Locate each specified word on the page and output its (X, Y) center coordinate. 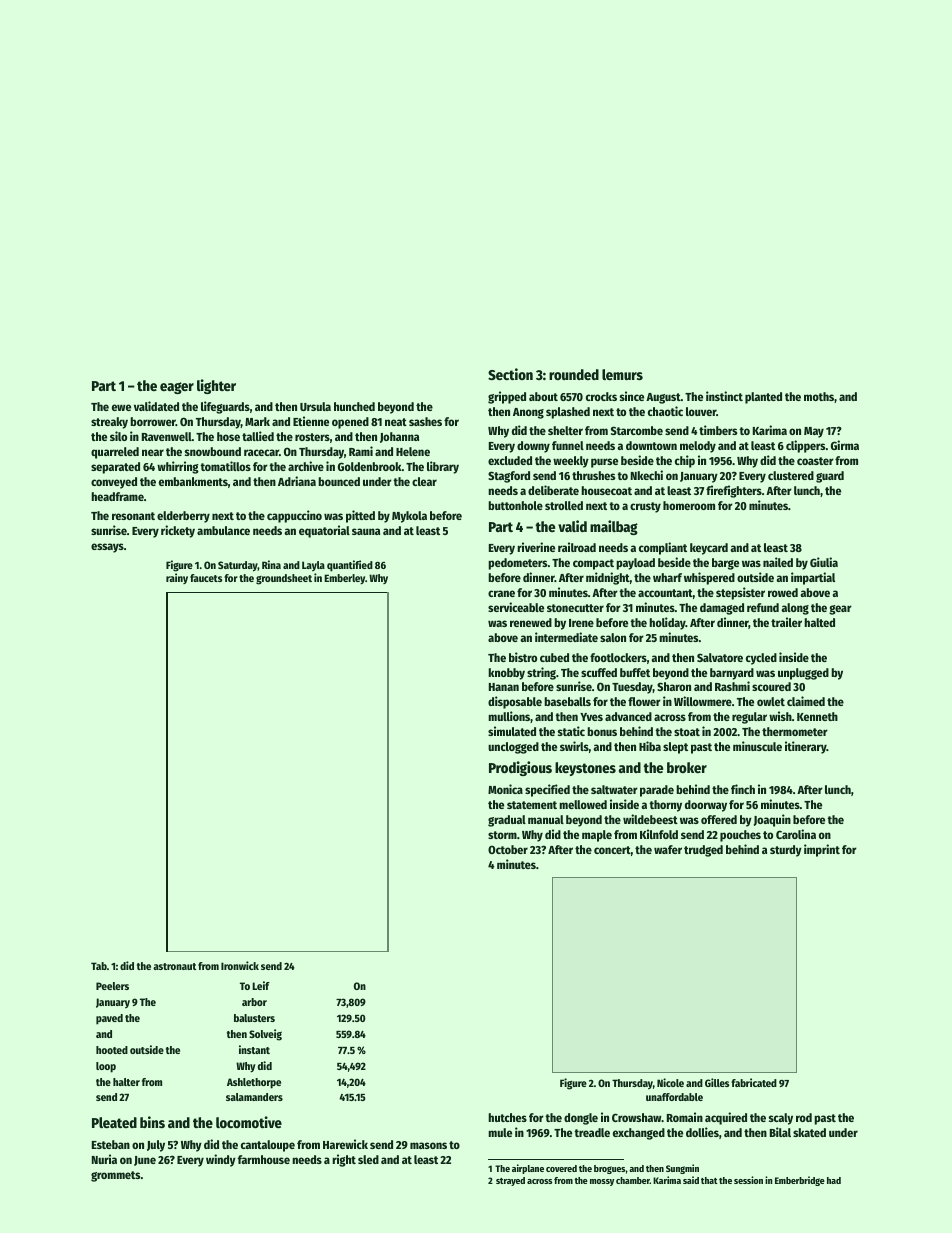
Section (510, 374)
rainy (177, 578)
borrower (153, 421)
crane (501, 593)
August (663, 398)
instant (254, 1049)
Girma (845, 445)
